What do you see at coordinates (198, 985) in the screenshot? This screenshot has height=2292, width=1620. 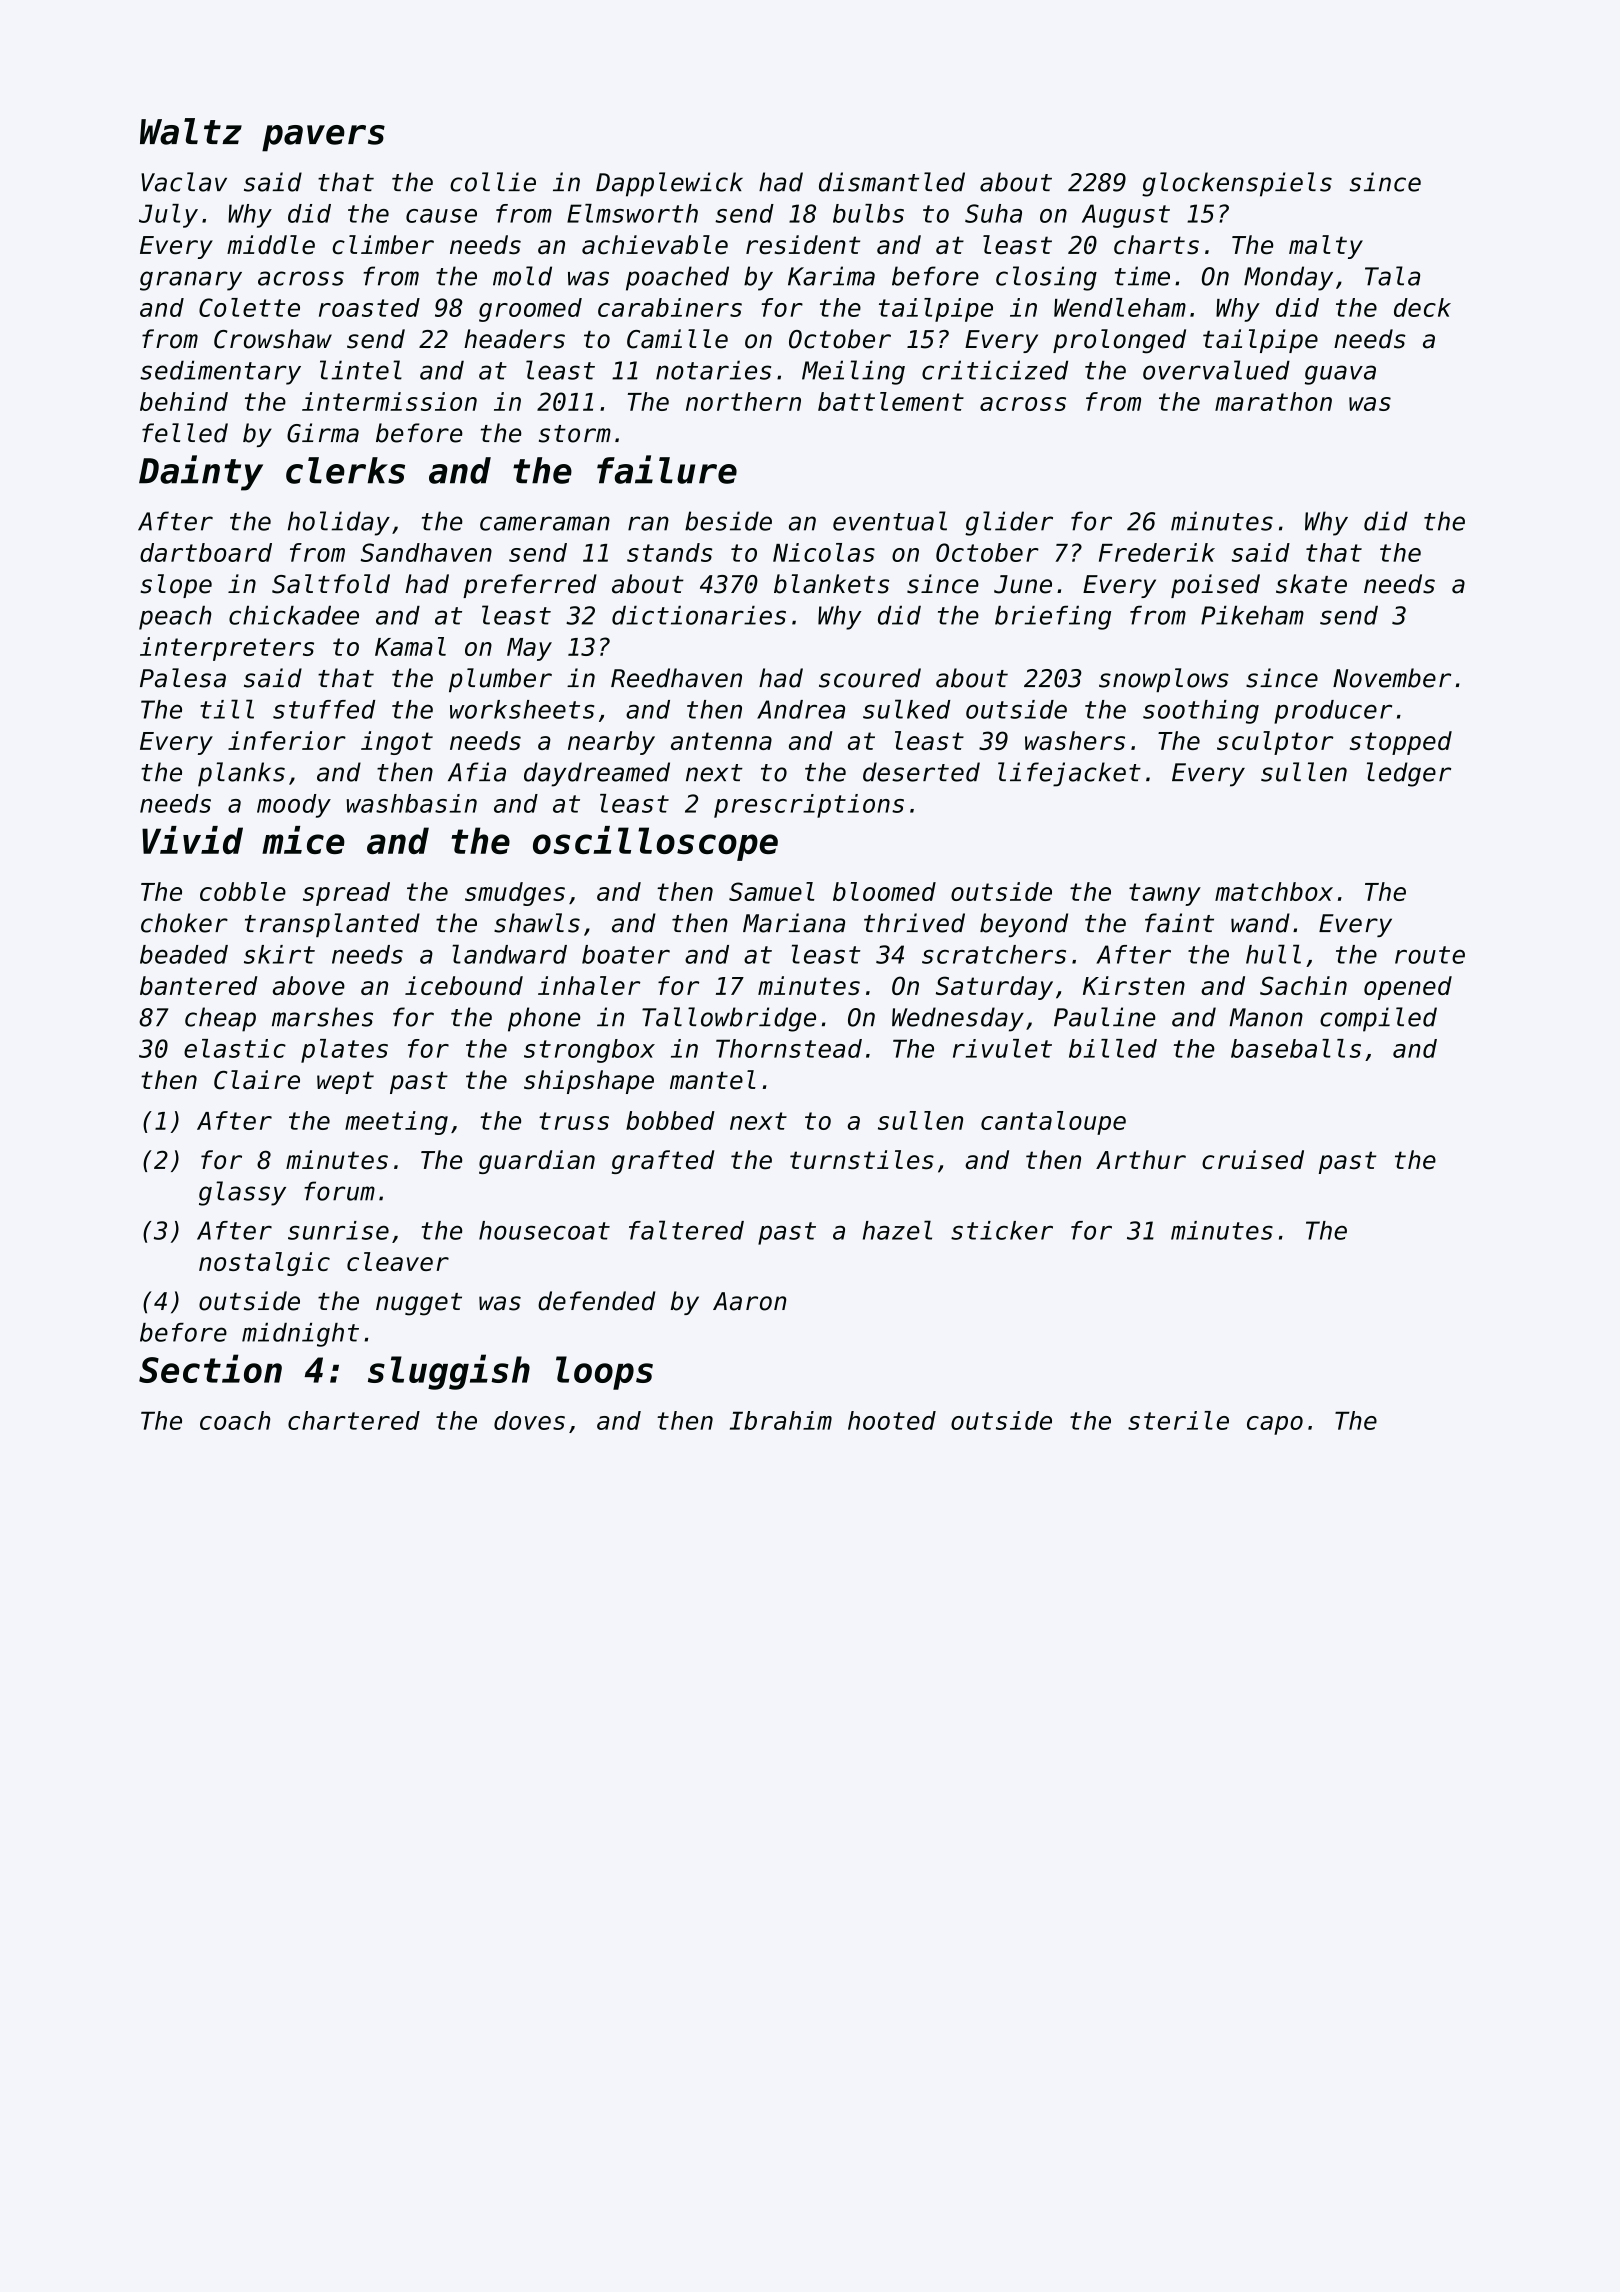 I see `bantered` at bounding box center [198, 985].
